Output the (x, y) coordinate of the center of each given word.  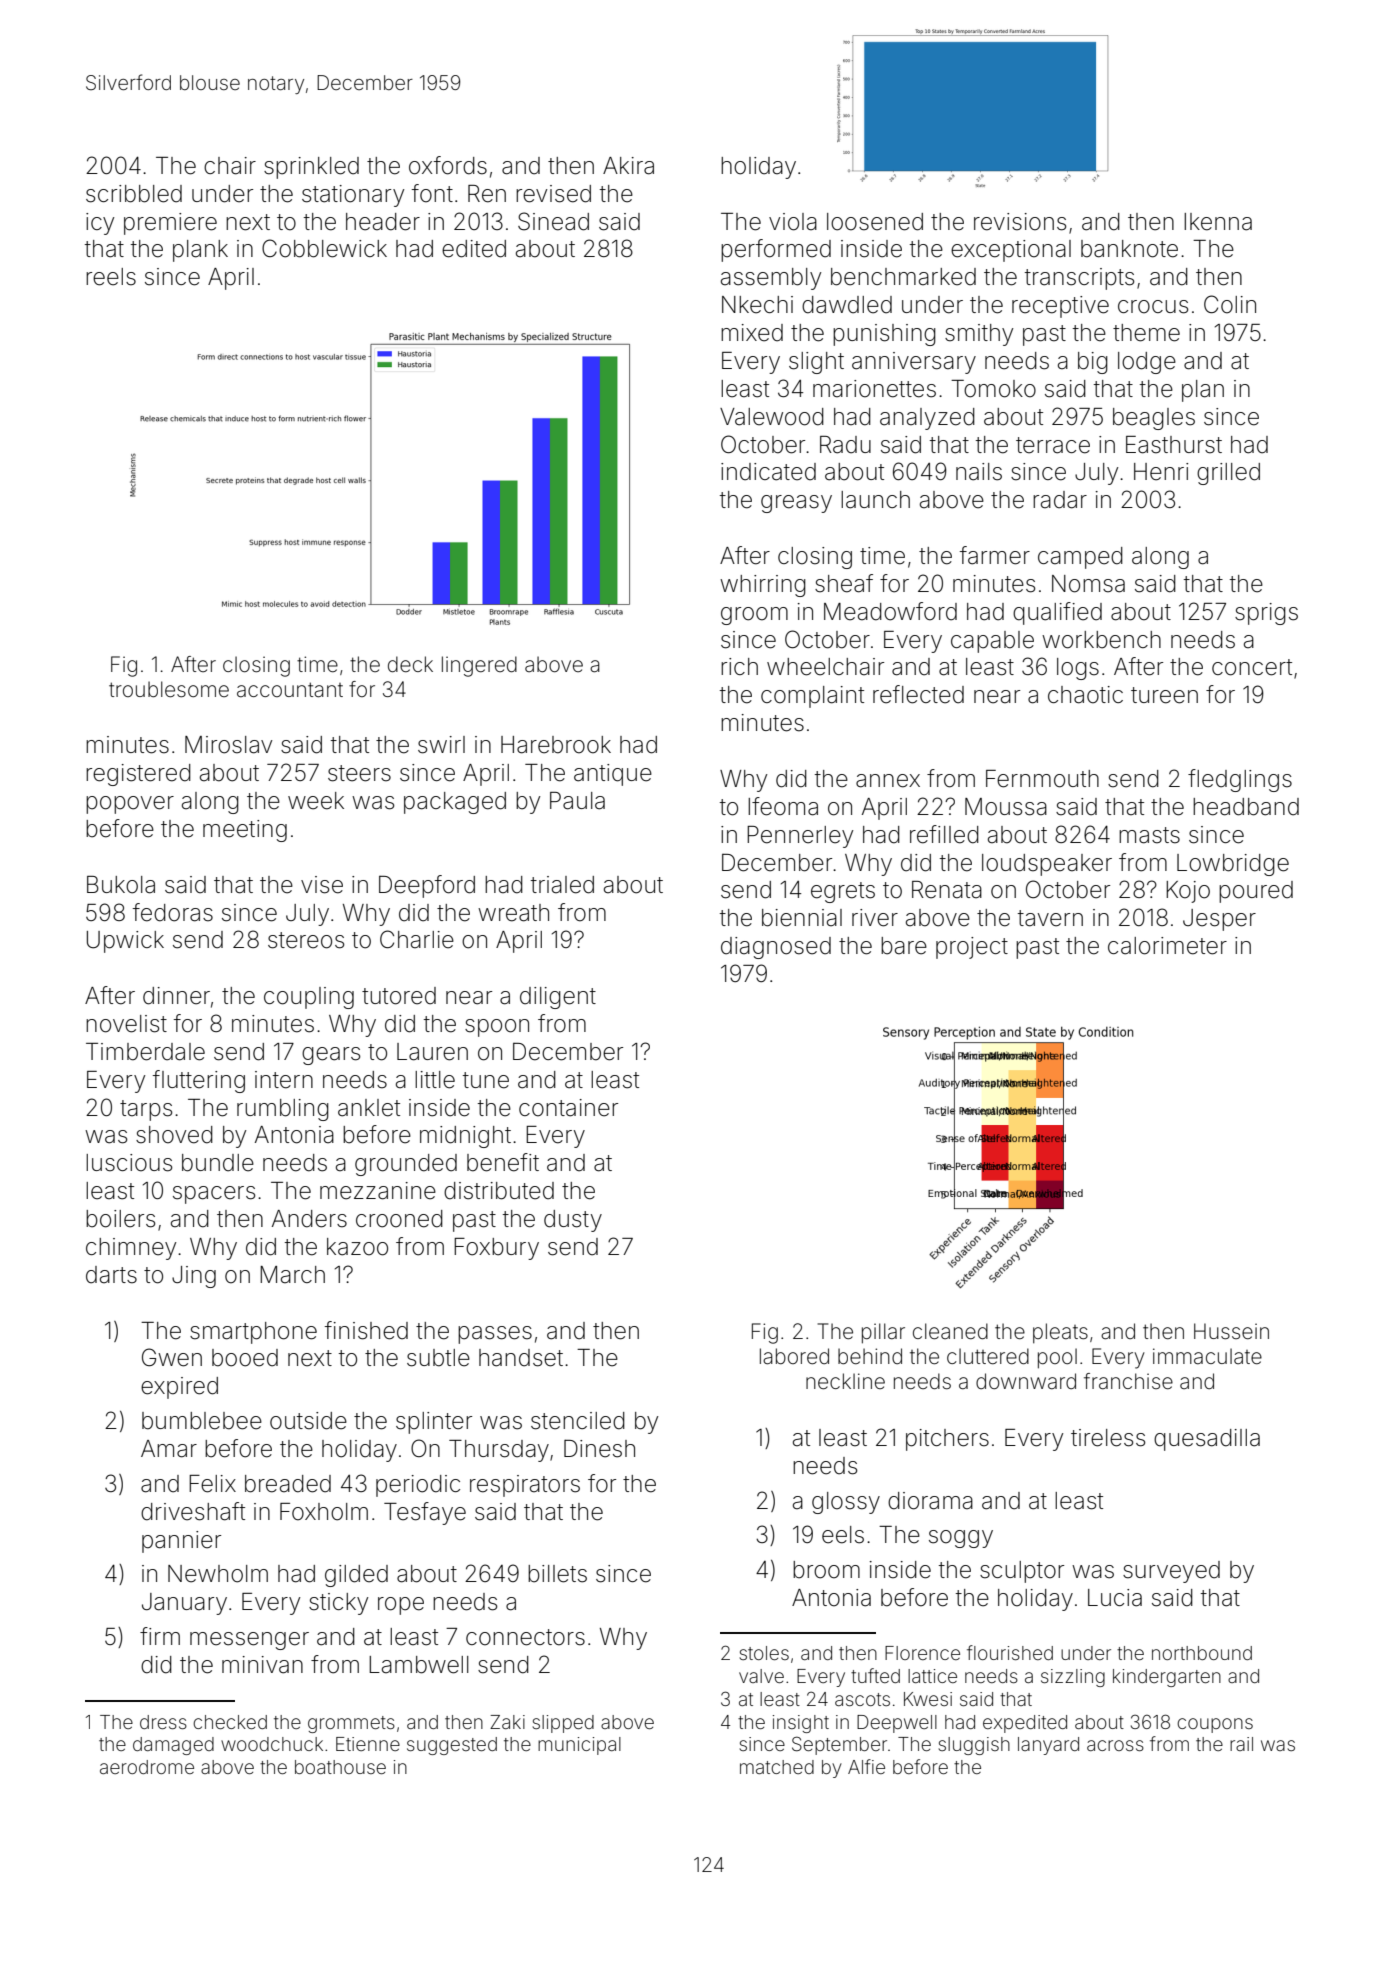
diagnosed (776, 948)
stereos (306, 940)
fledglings (1240, 780)
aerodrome (147, 1767)
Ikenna (1218, 222)
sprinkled (311, 168)
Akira (628, 166)
